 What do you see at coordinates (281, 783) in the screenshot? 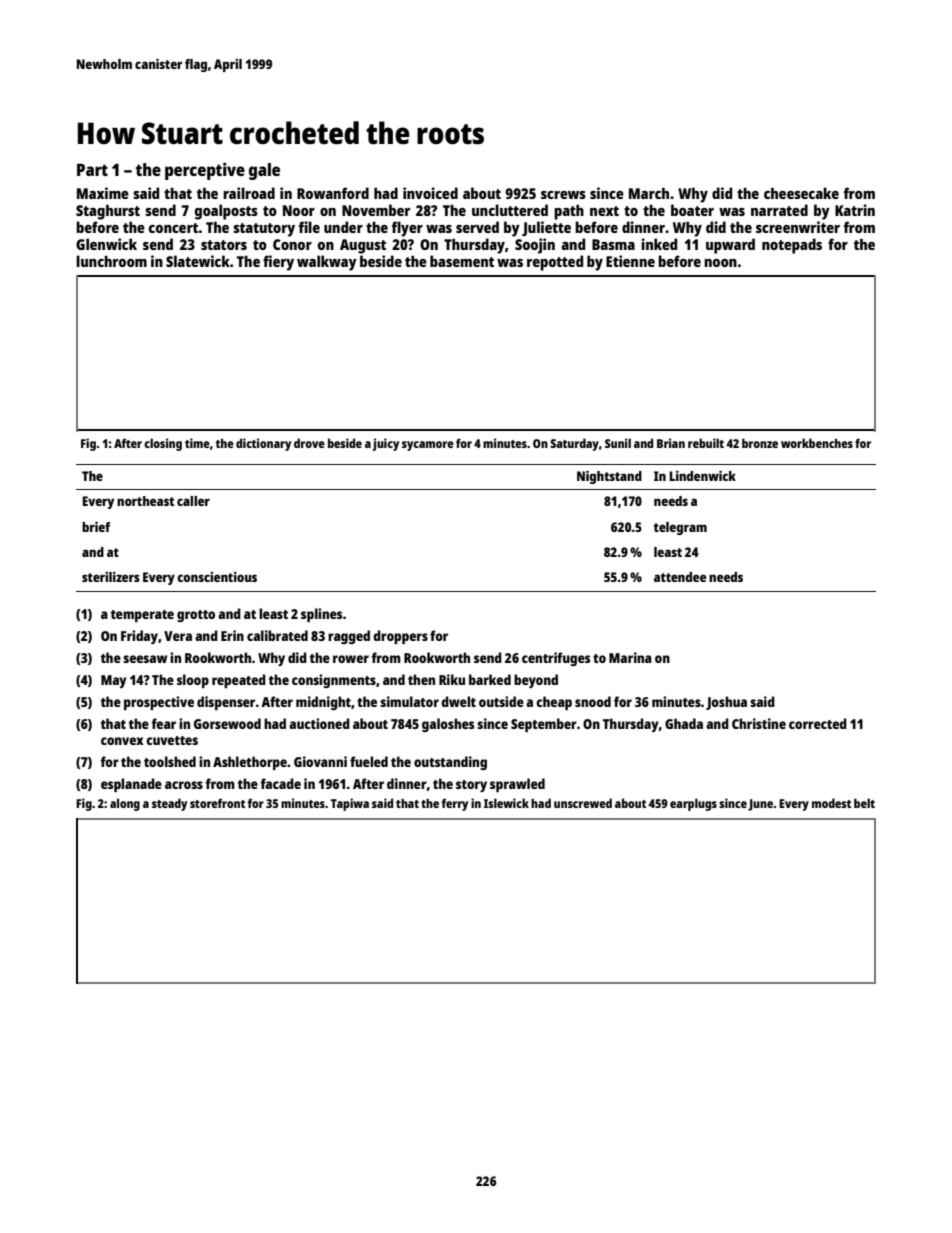
I see `facade` at bounding box center [281, 783].
